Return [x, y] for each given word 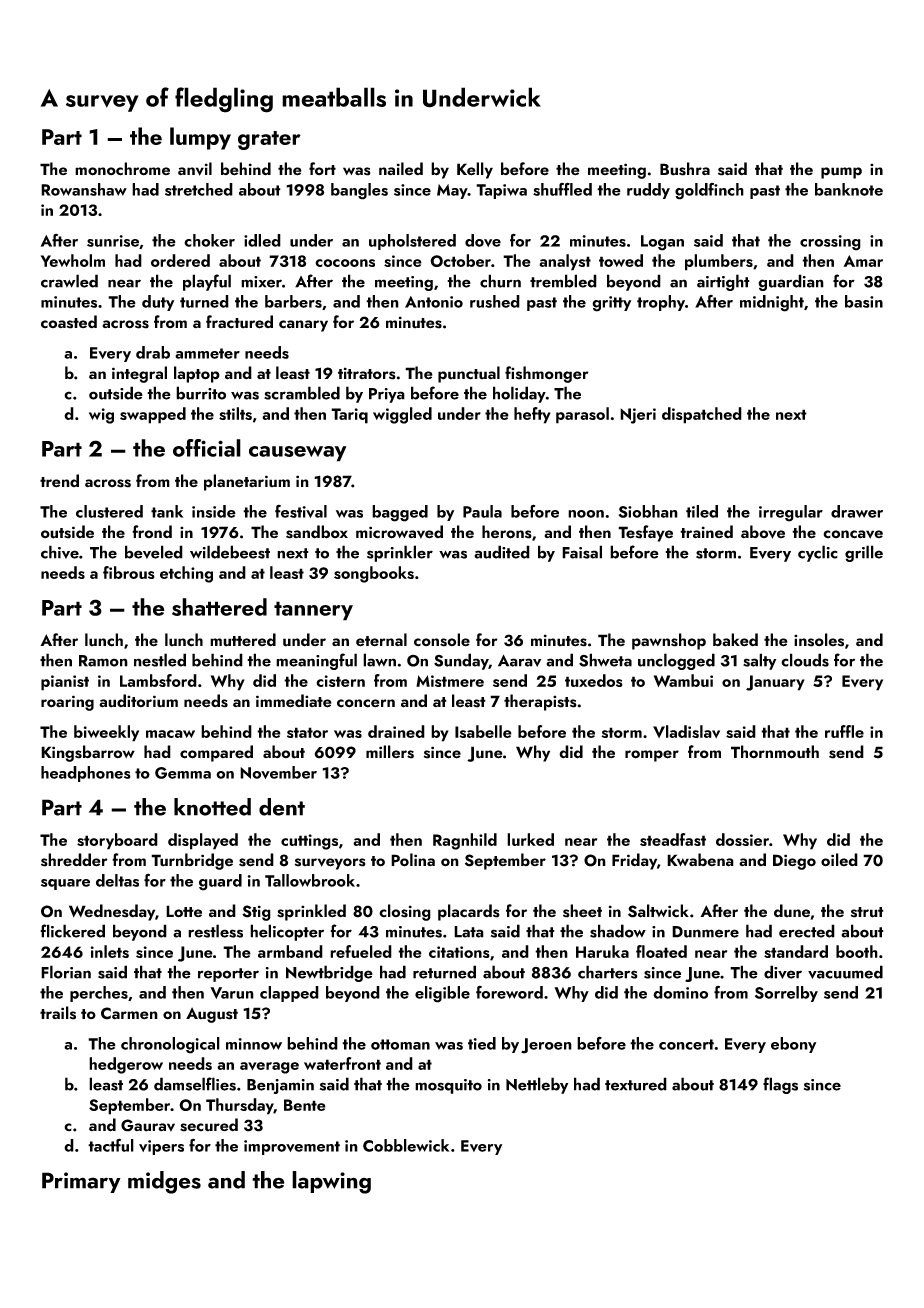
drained [396, 731]
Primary [81, 1182]
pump [841, 173]
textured [636, 1084]
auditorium [138, 701]
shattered [219, 607]
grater [269, 140]
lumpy [200, 138]
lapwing [331, 1182]
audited [502, 552]
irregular [791, 513]
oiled [839, 860]
